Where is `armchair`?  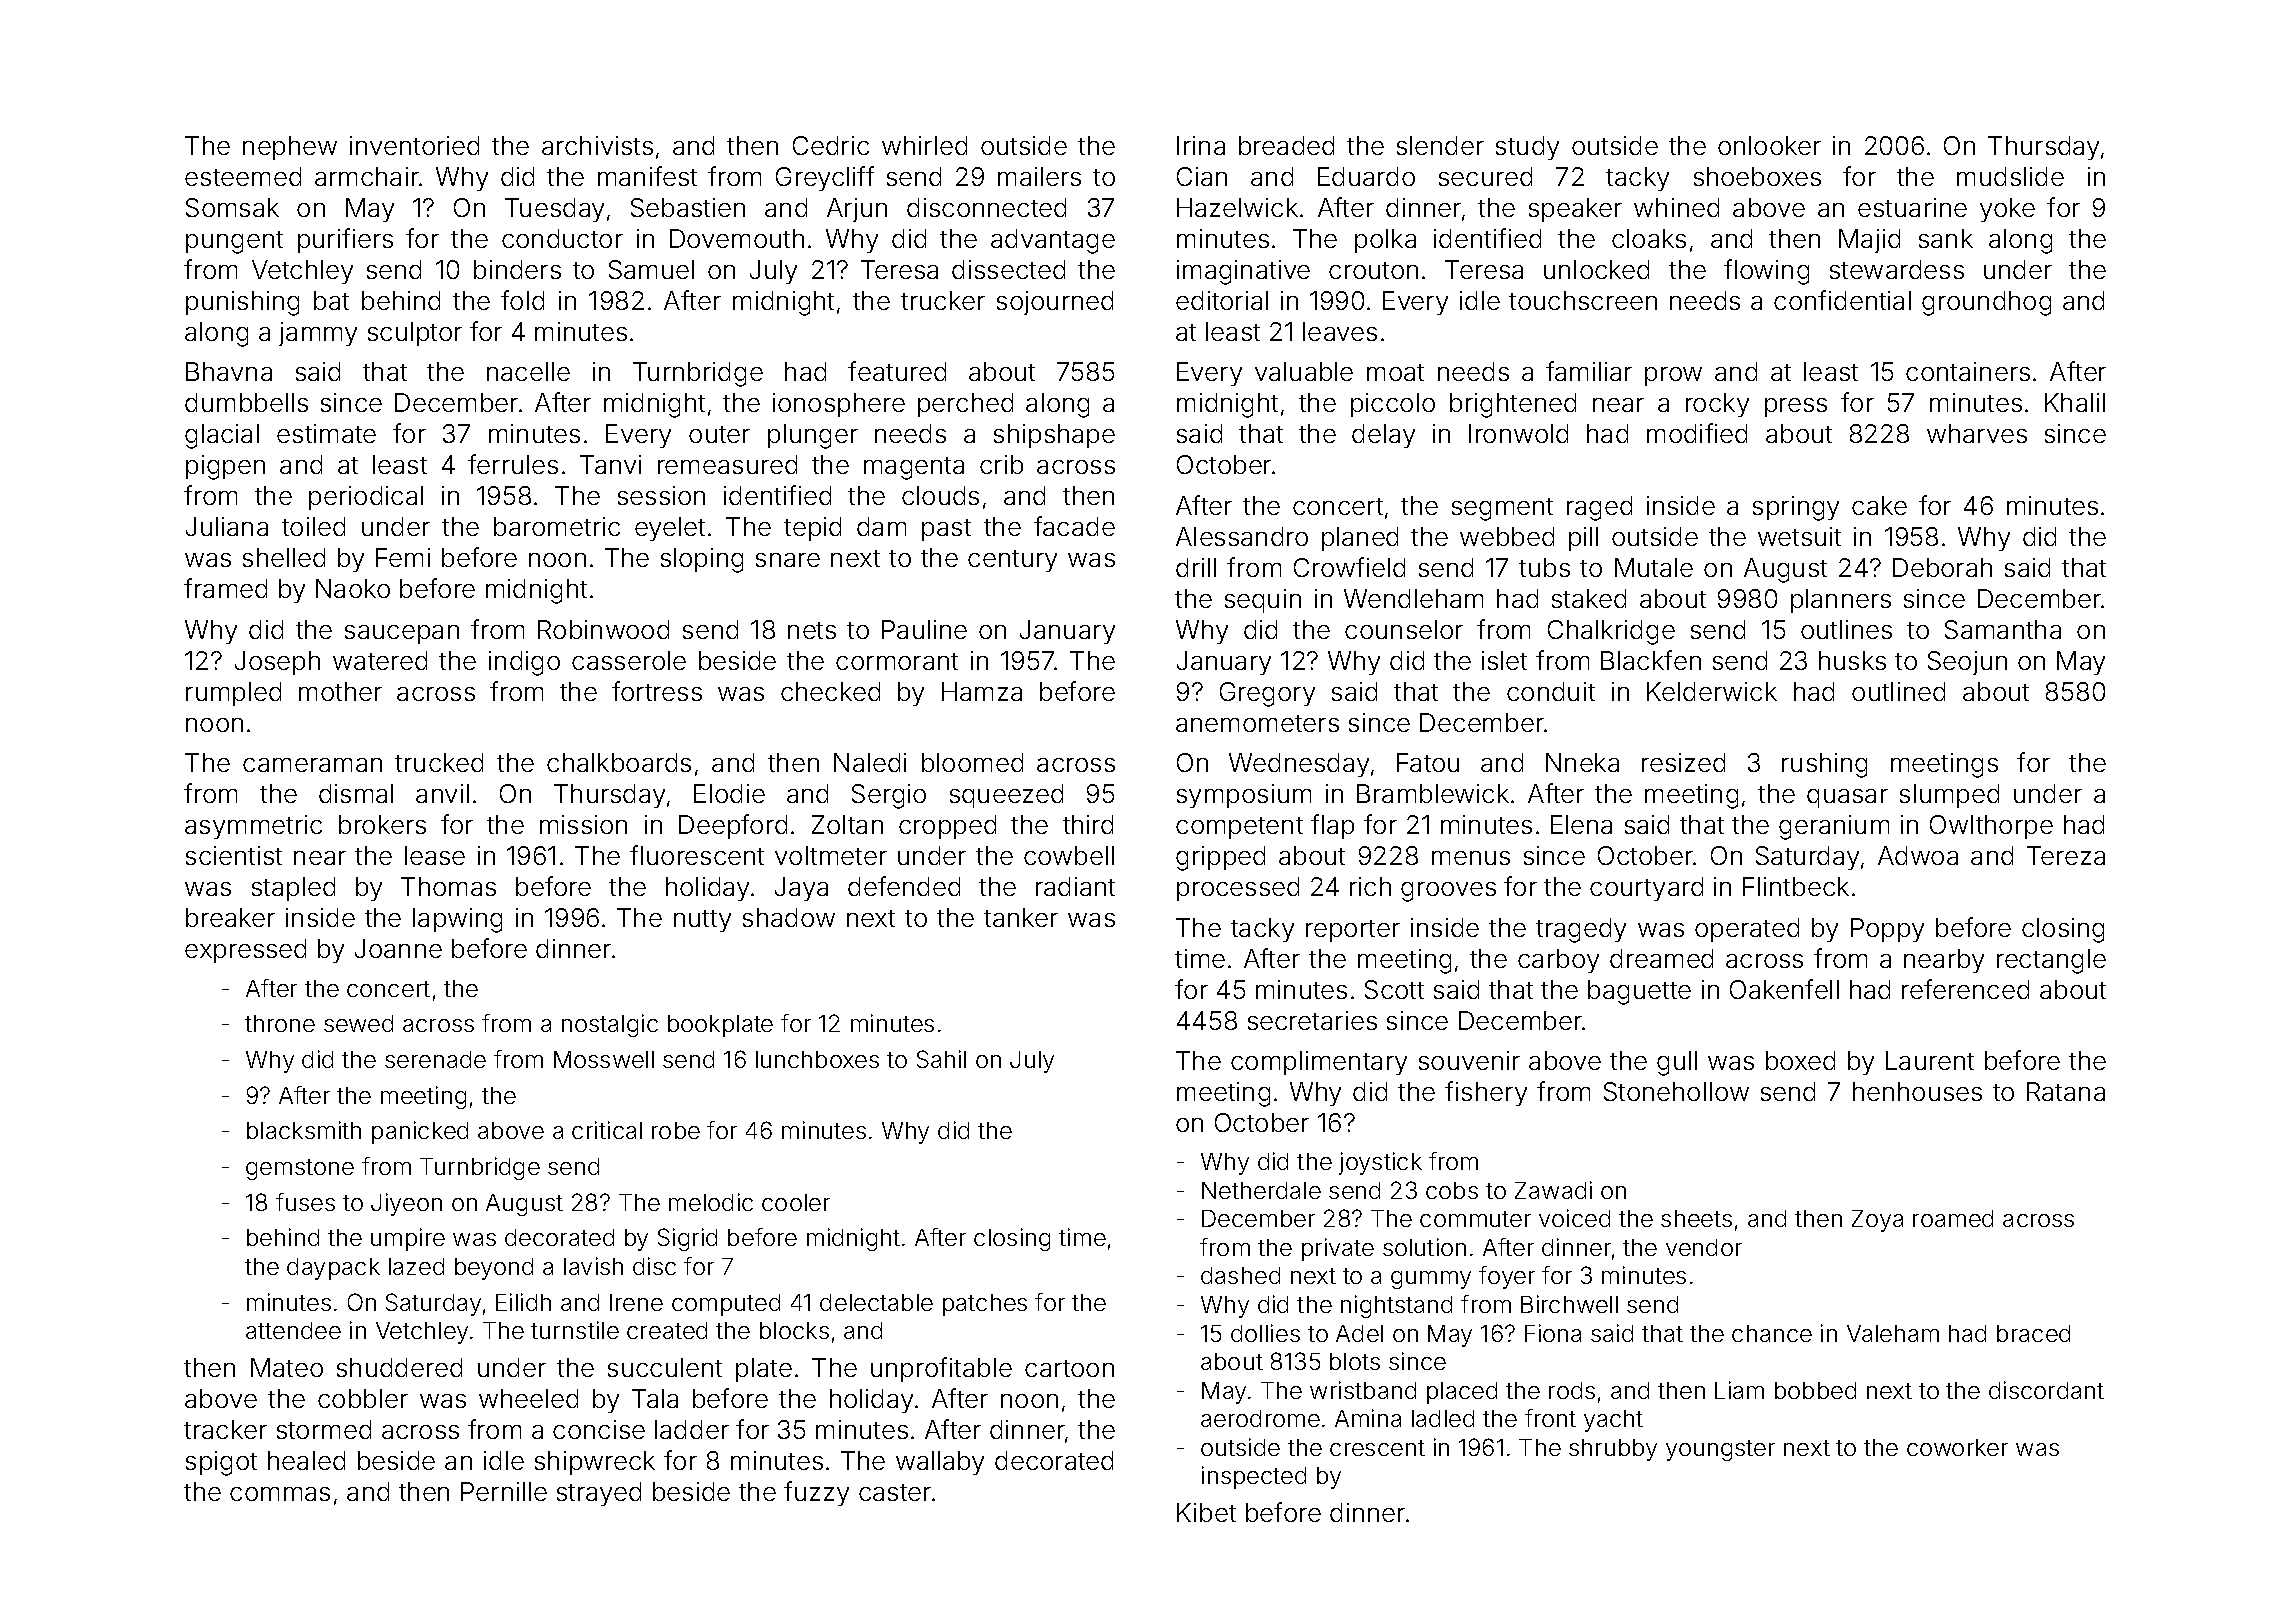 armchair is located at coordinates (367, 176).
